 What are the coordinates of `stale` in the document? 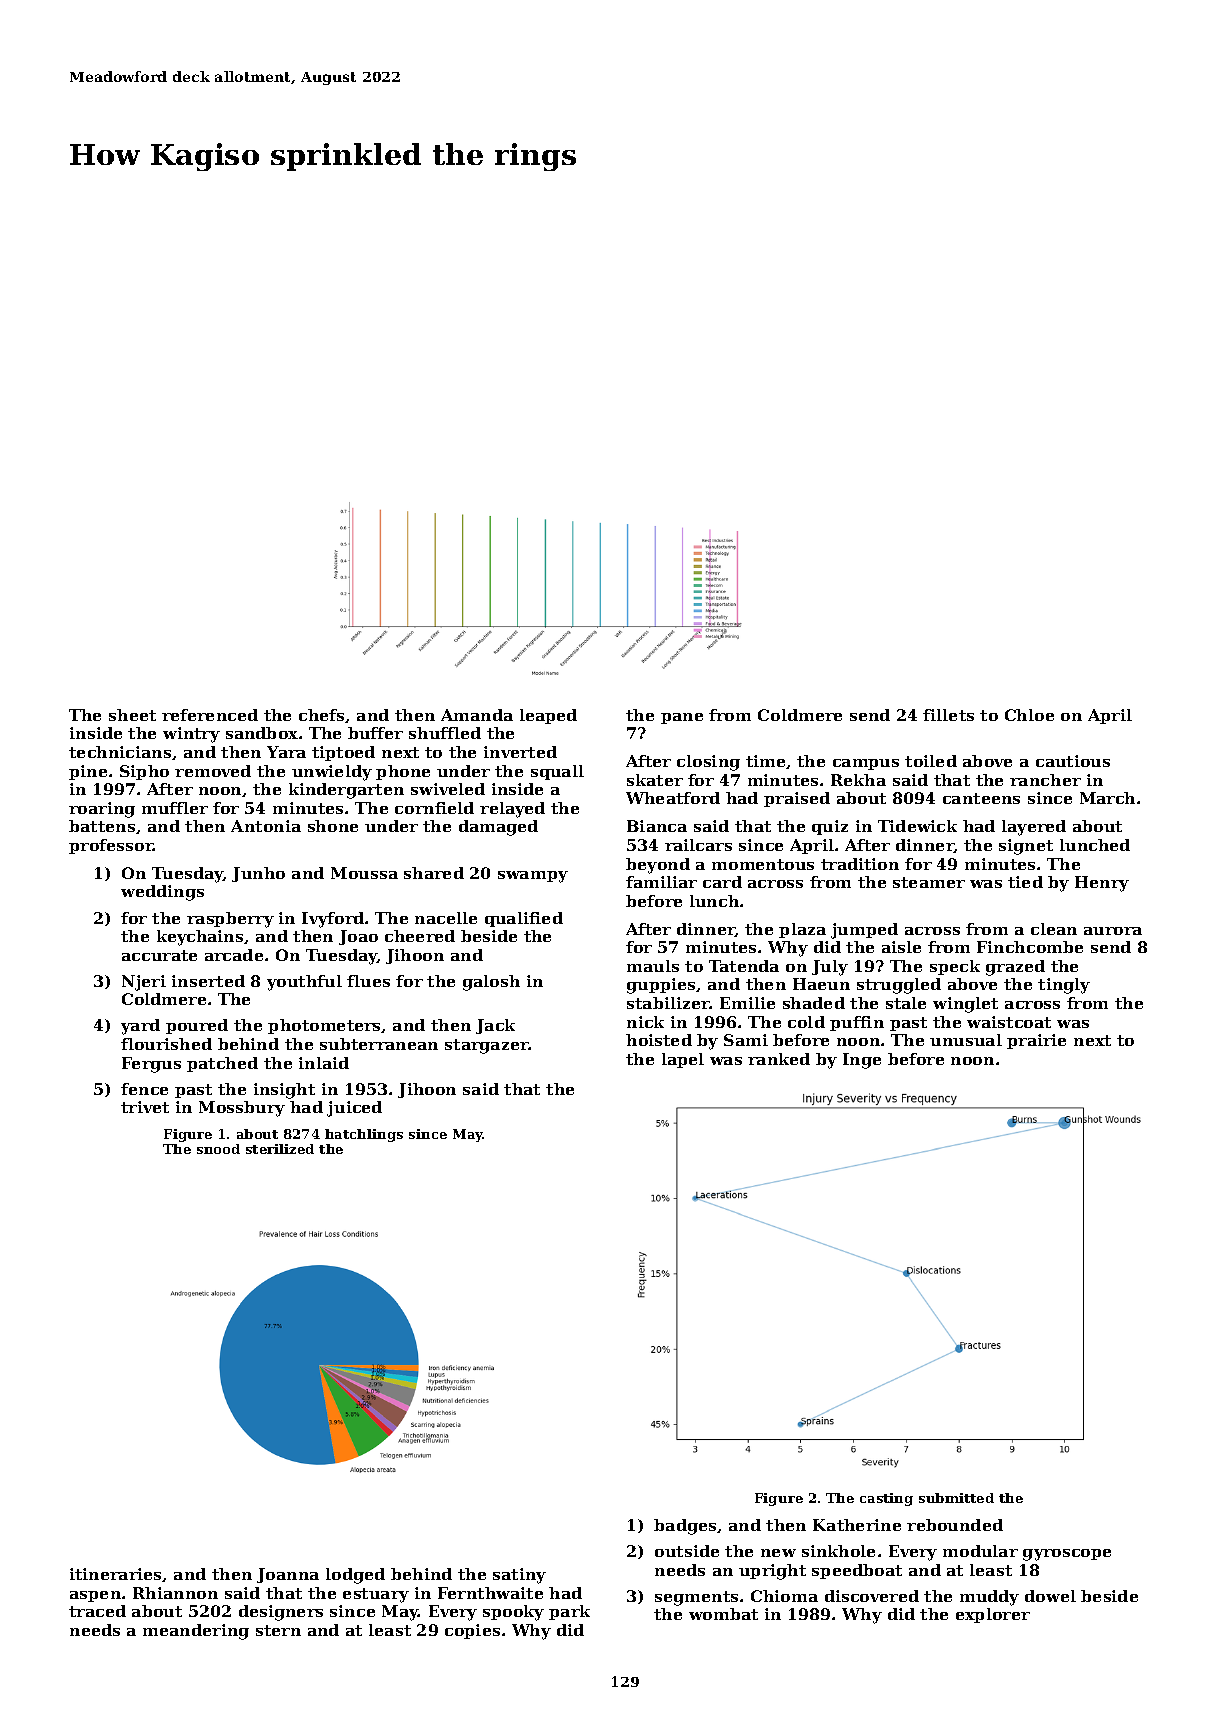 It's located at (906, 1003).
